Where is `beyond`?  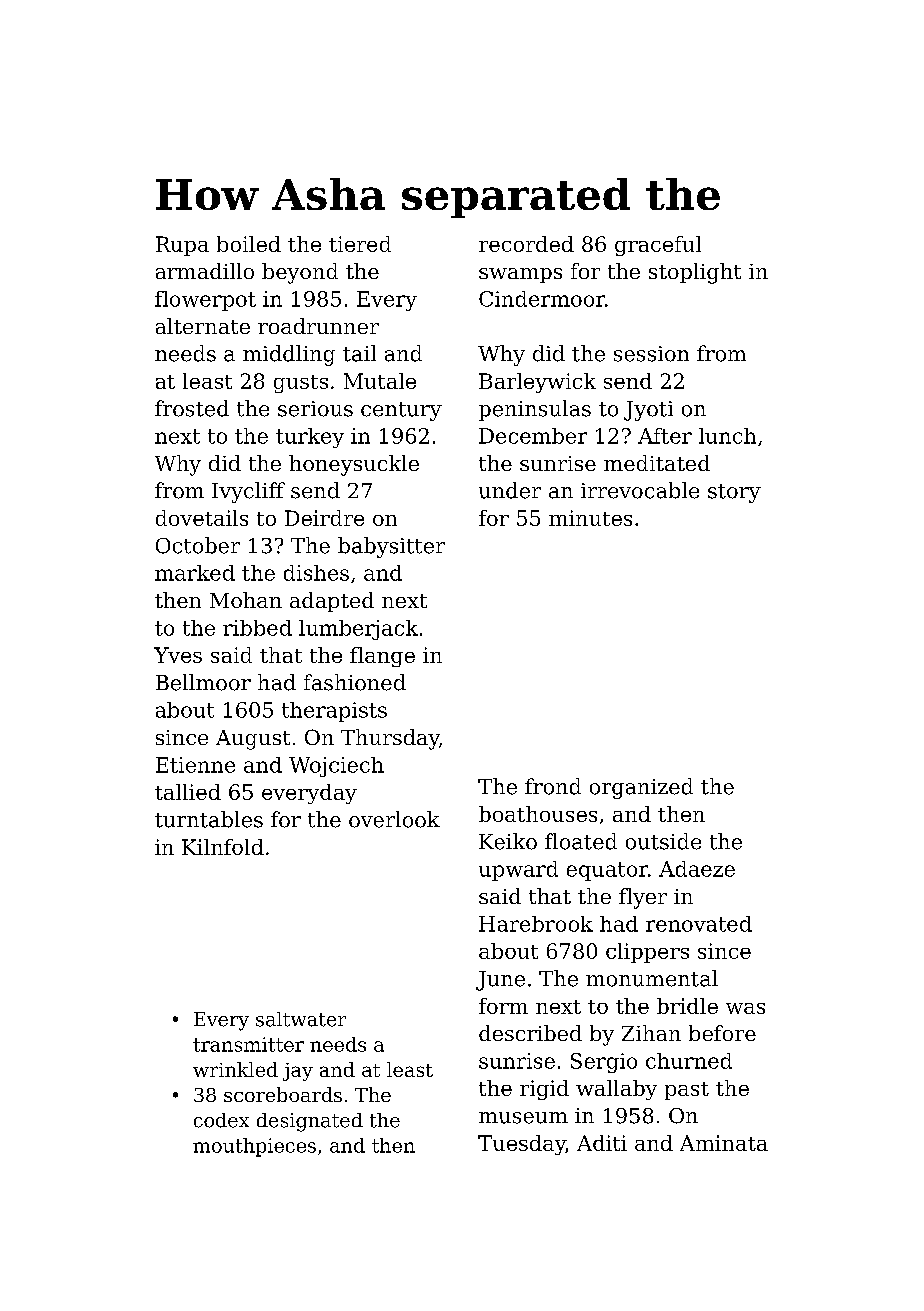
beyond is located at coordinates (300, 273).
